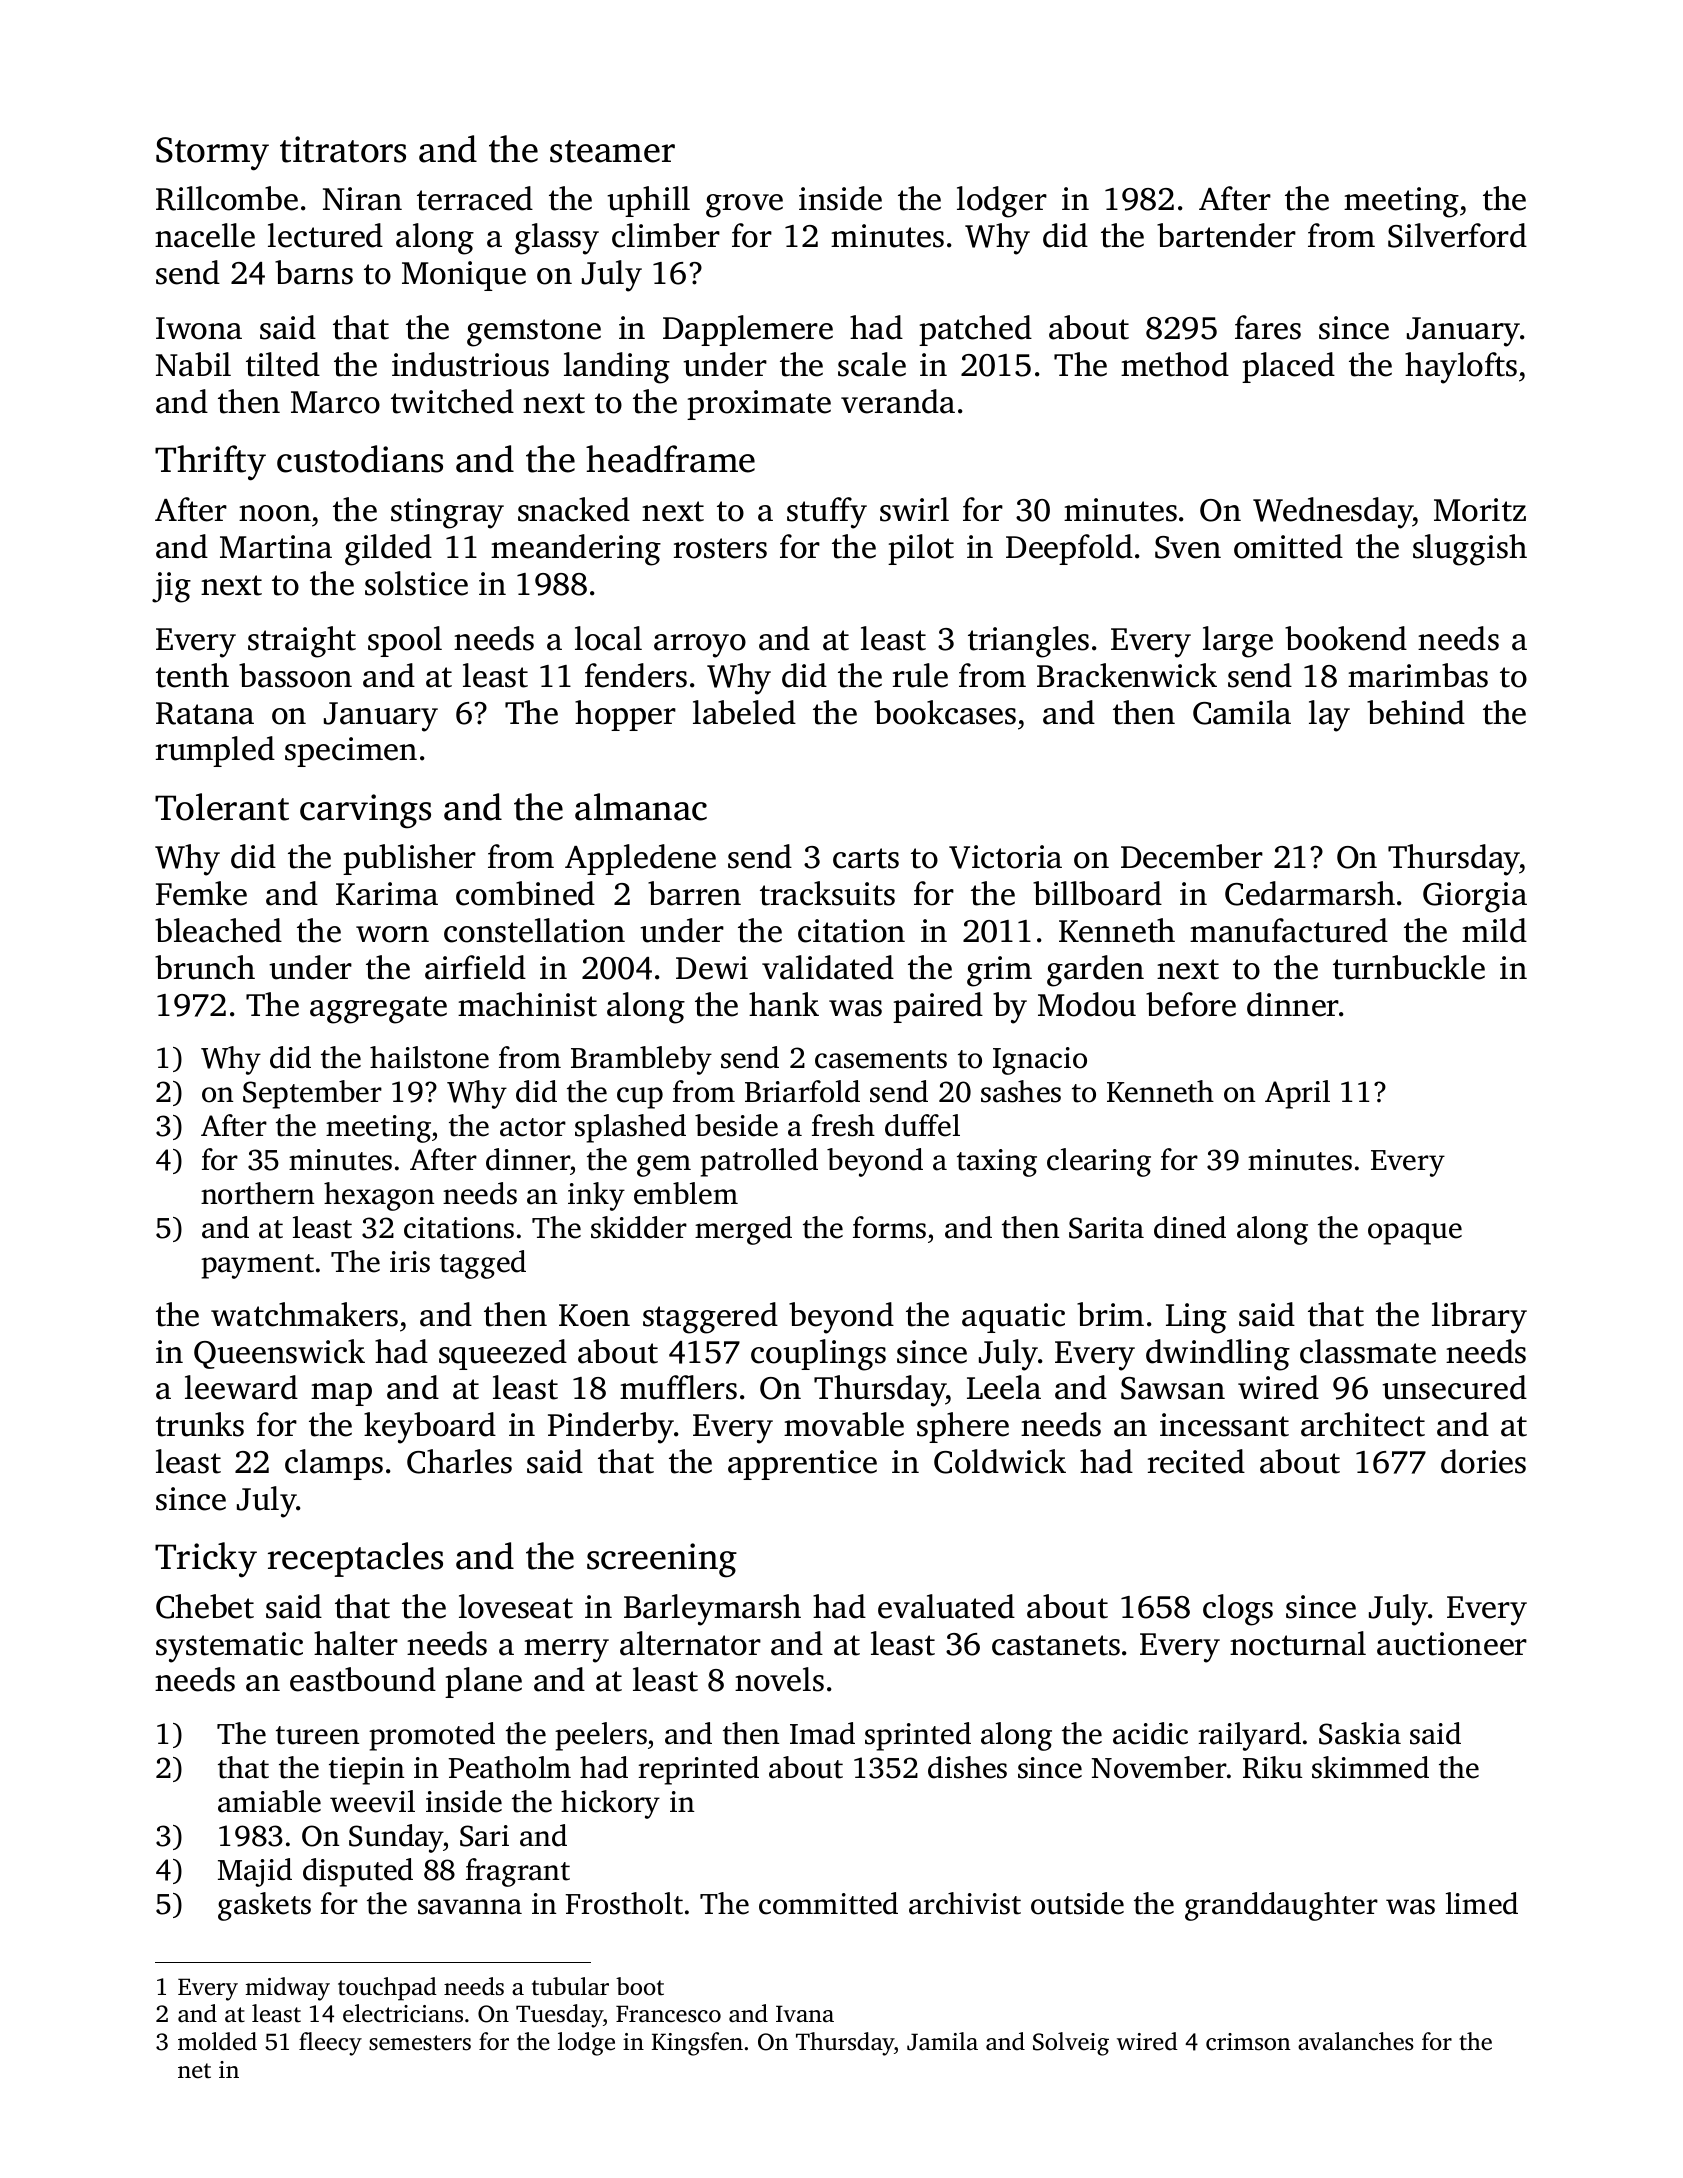  I want to click on castanets, so click(1056, 1645).
